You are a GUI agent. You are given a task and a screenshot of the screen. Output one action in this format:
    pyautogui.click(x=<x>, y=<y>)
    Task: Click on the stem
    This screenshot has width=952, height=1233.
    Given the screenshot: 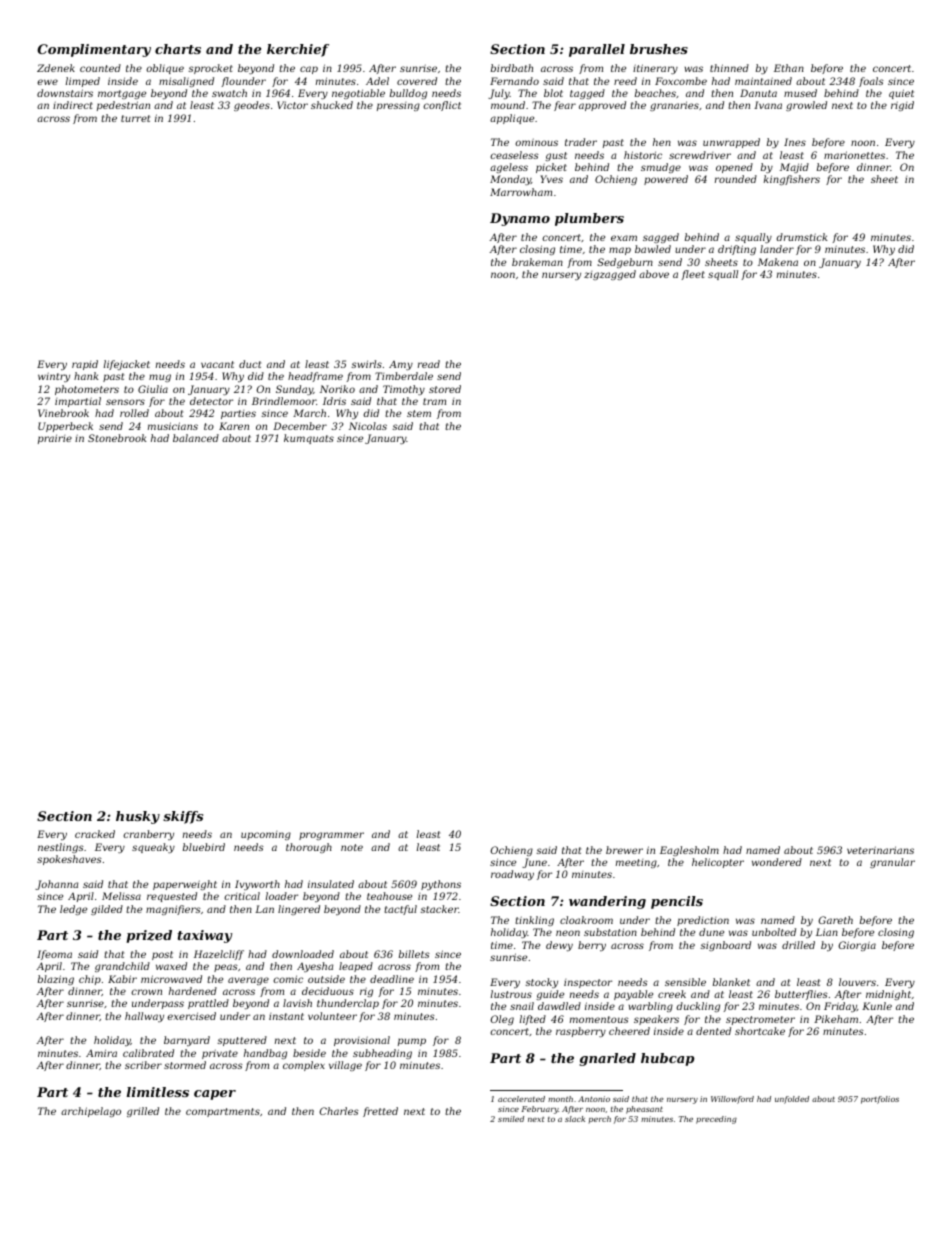 What is the action you would take?
    pyautogui.click(x=419, y=413)
